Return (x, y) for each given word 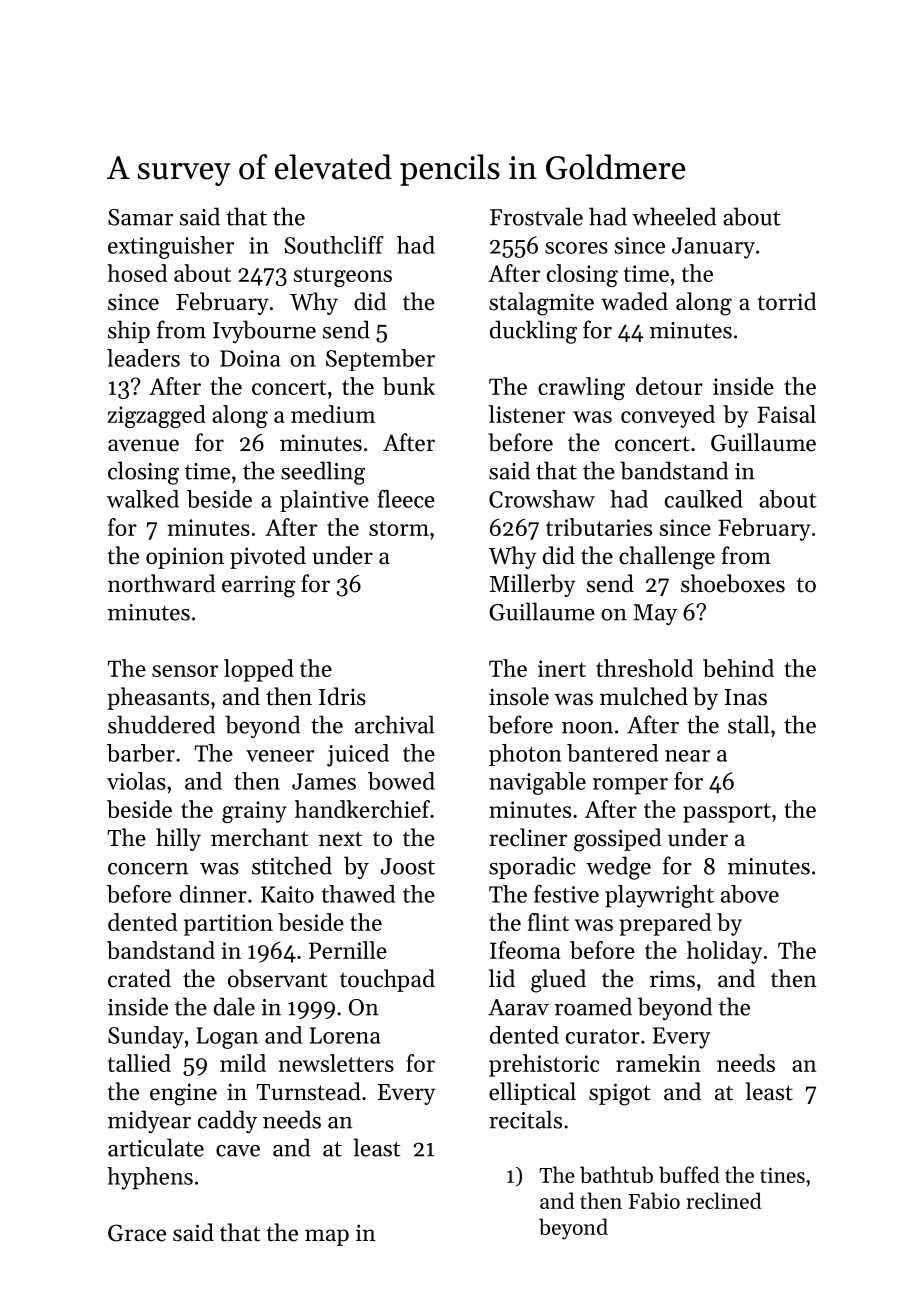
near (687, 756)
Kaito (287, 894)
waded (634, 301)
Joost (408, 866)
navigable (537, 783)
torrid (786, 301)
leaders (143, 358)
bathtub (616, 1174)
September (380, 360)
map (327, 1237)
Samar (140, 217)
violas (136, 781)
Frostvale (536, 216)
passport (727, 813)
